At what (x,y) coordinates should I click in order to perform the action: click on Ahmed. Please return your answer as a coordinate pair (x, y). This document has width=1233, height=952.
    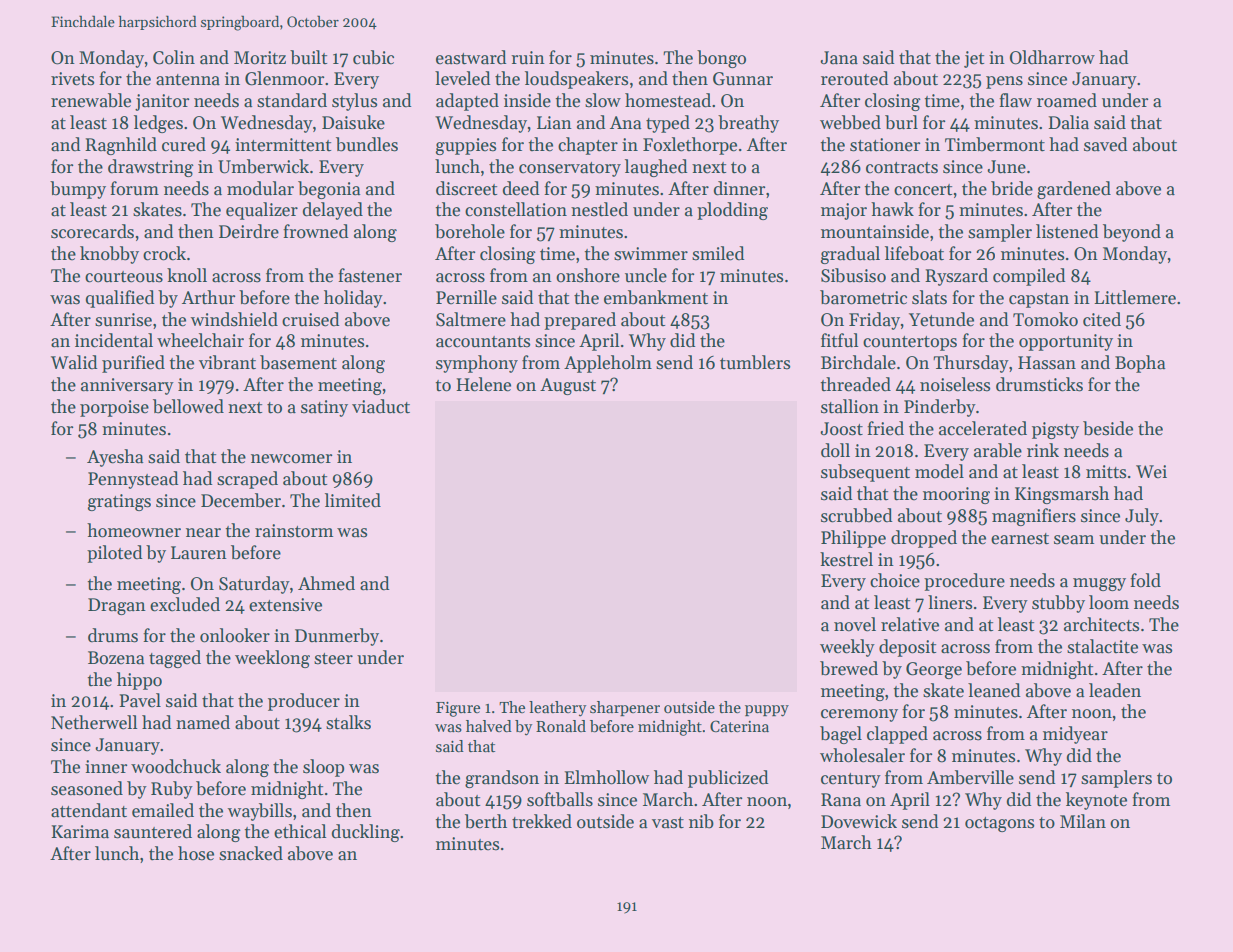
    Looking at the image, I should click on (326, 583).
